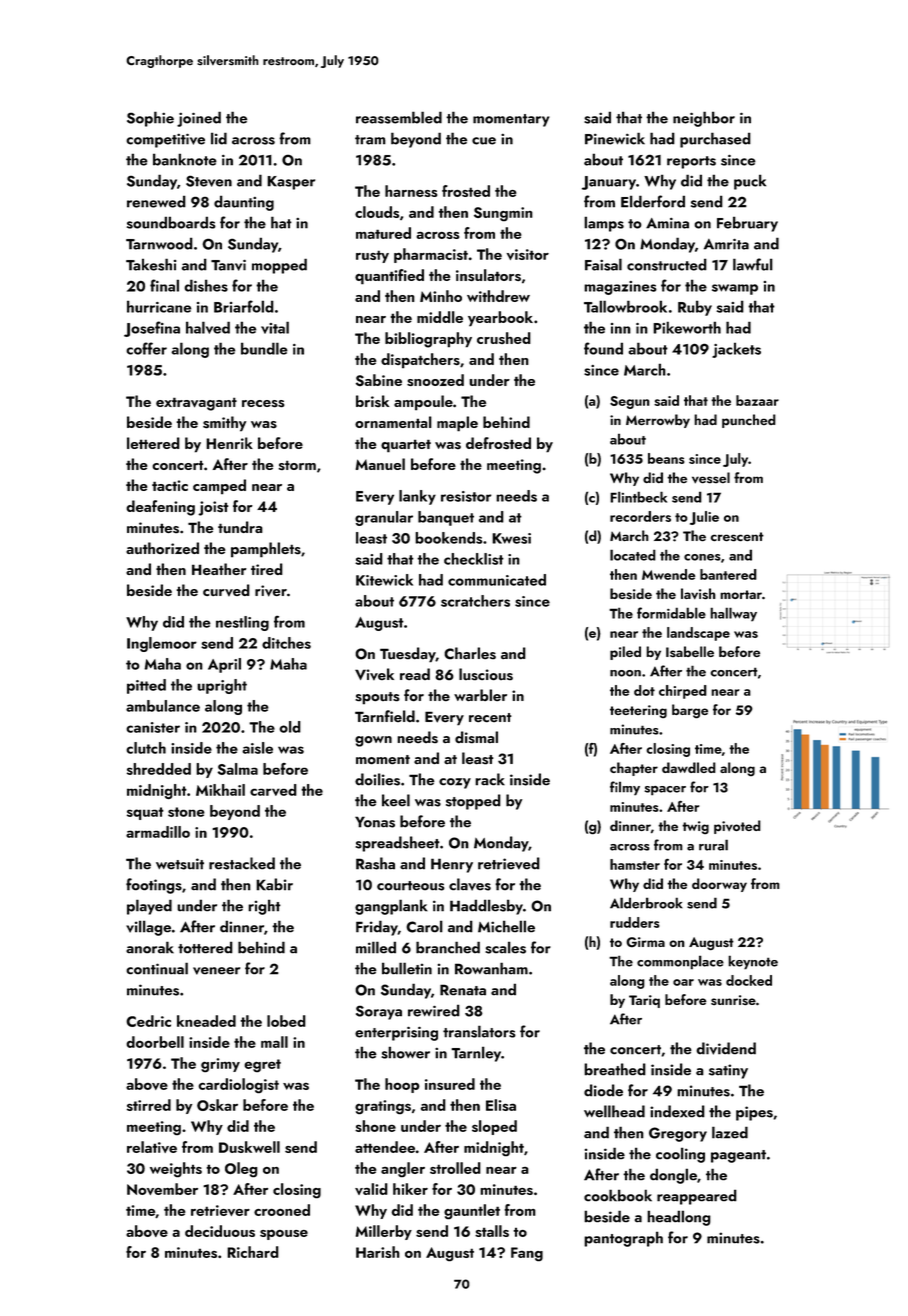  I want to click on weights, so click(176, 1169).
